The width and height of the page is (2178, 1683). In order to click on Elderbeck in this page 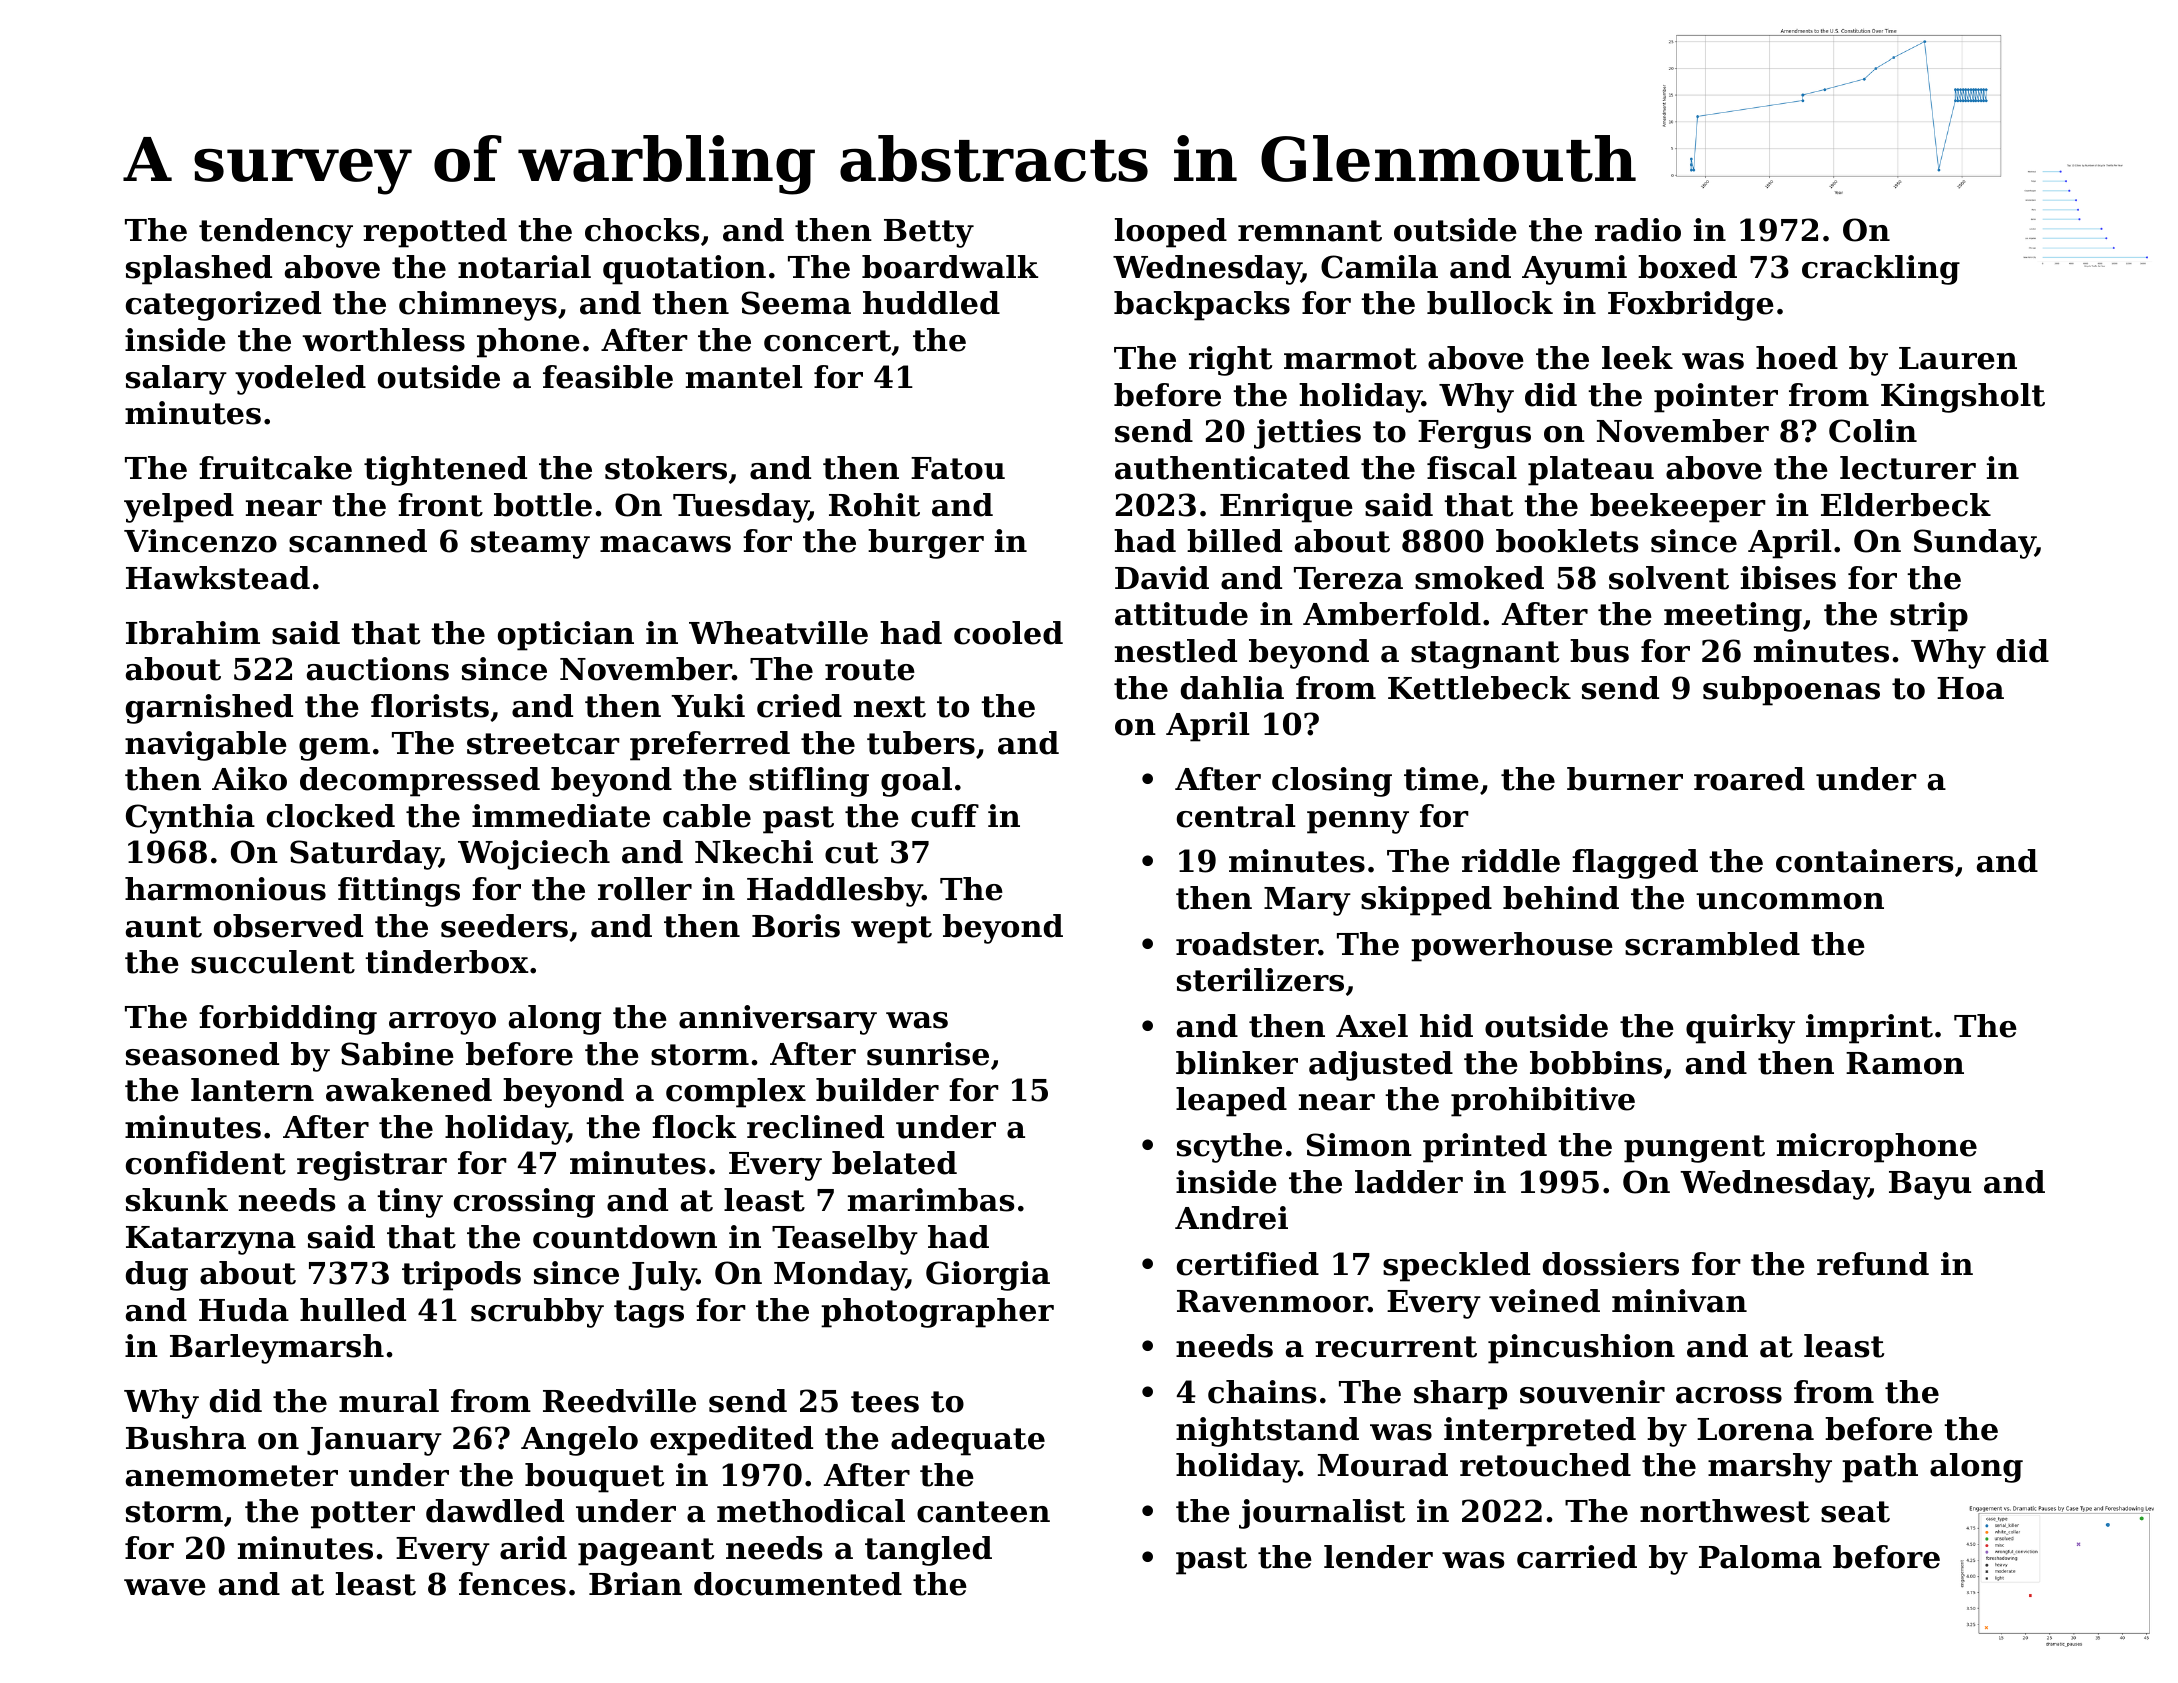, I will do `click(1906, 505)`.
